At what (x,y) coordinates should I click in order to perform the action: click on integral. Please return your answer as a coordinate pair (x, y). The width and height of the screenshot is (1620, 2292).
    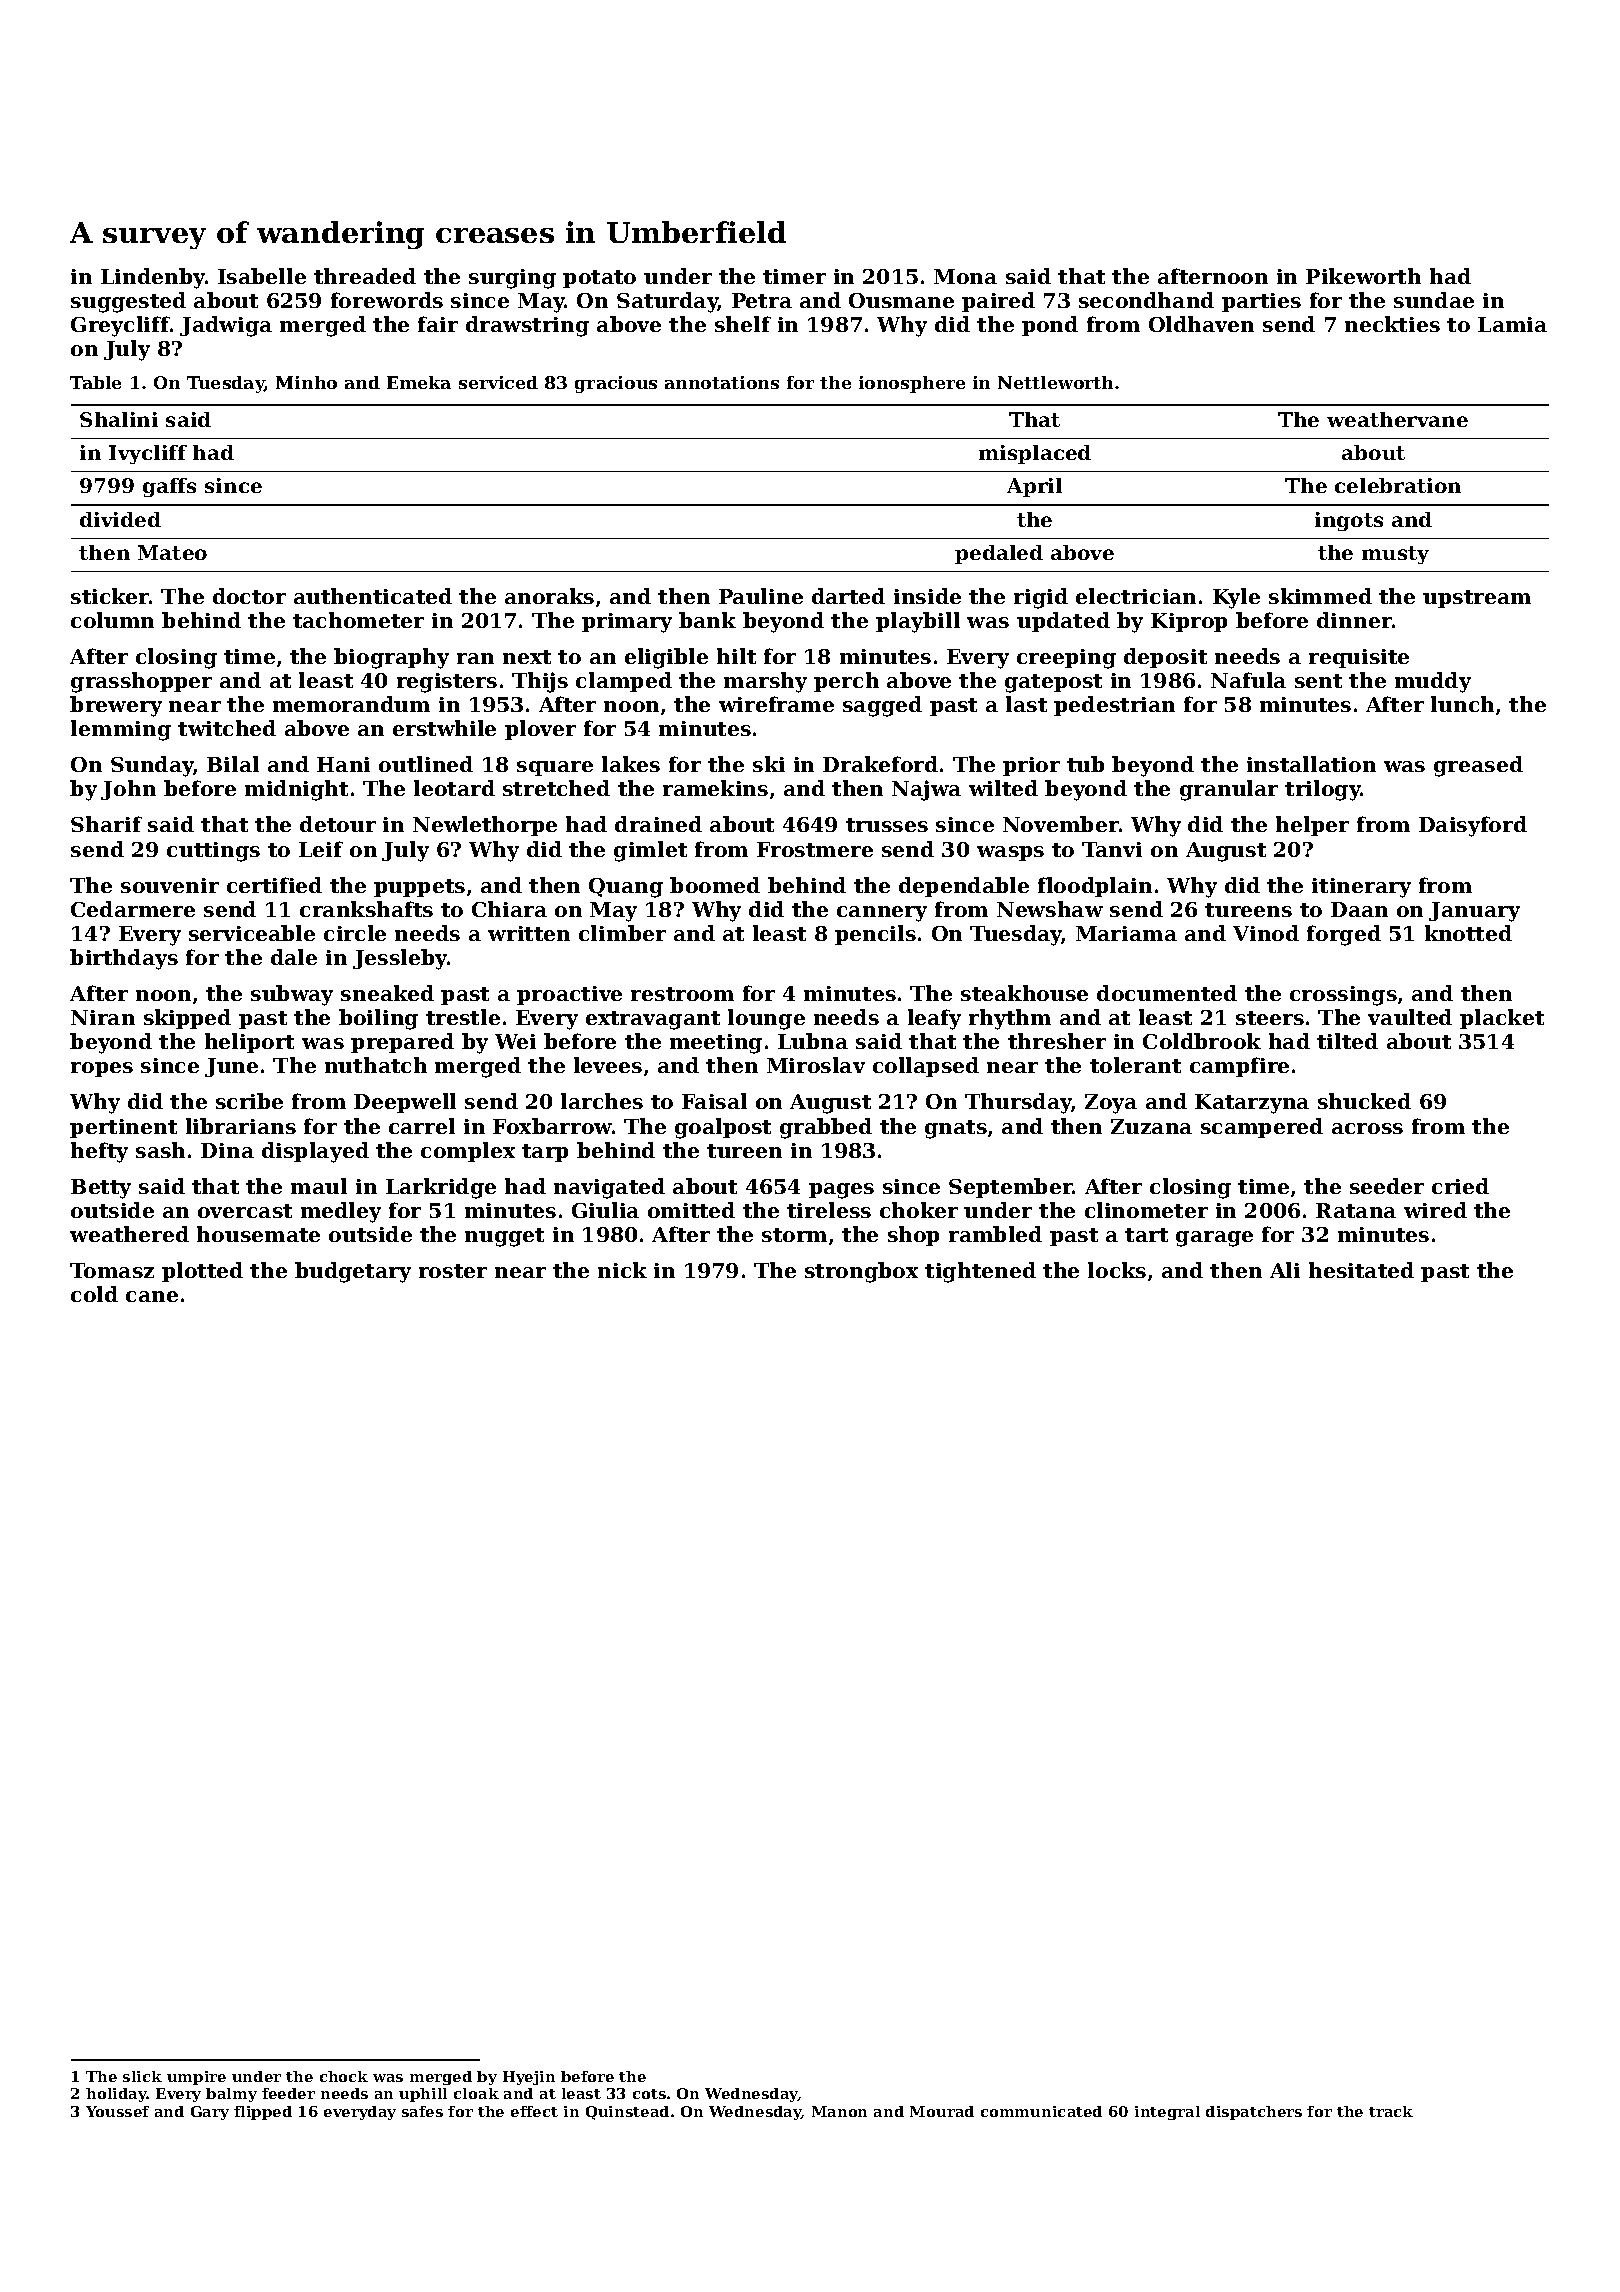
    Looking at the image, I should click on (1167, 2113).
